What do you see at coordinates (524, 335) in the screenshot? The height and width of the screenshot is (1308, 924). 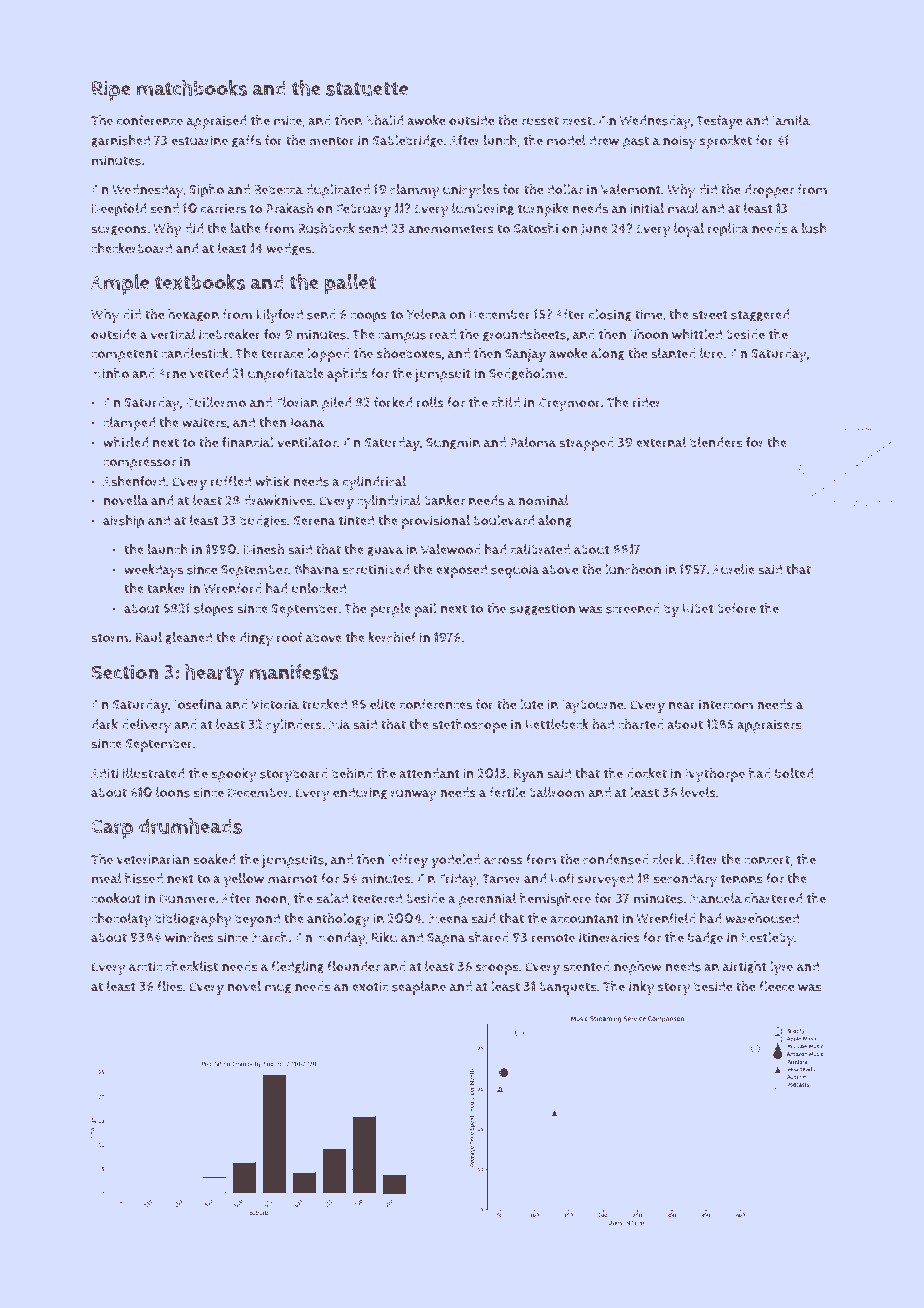 I see `groundsheets` at bounding box center [524, 335].
